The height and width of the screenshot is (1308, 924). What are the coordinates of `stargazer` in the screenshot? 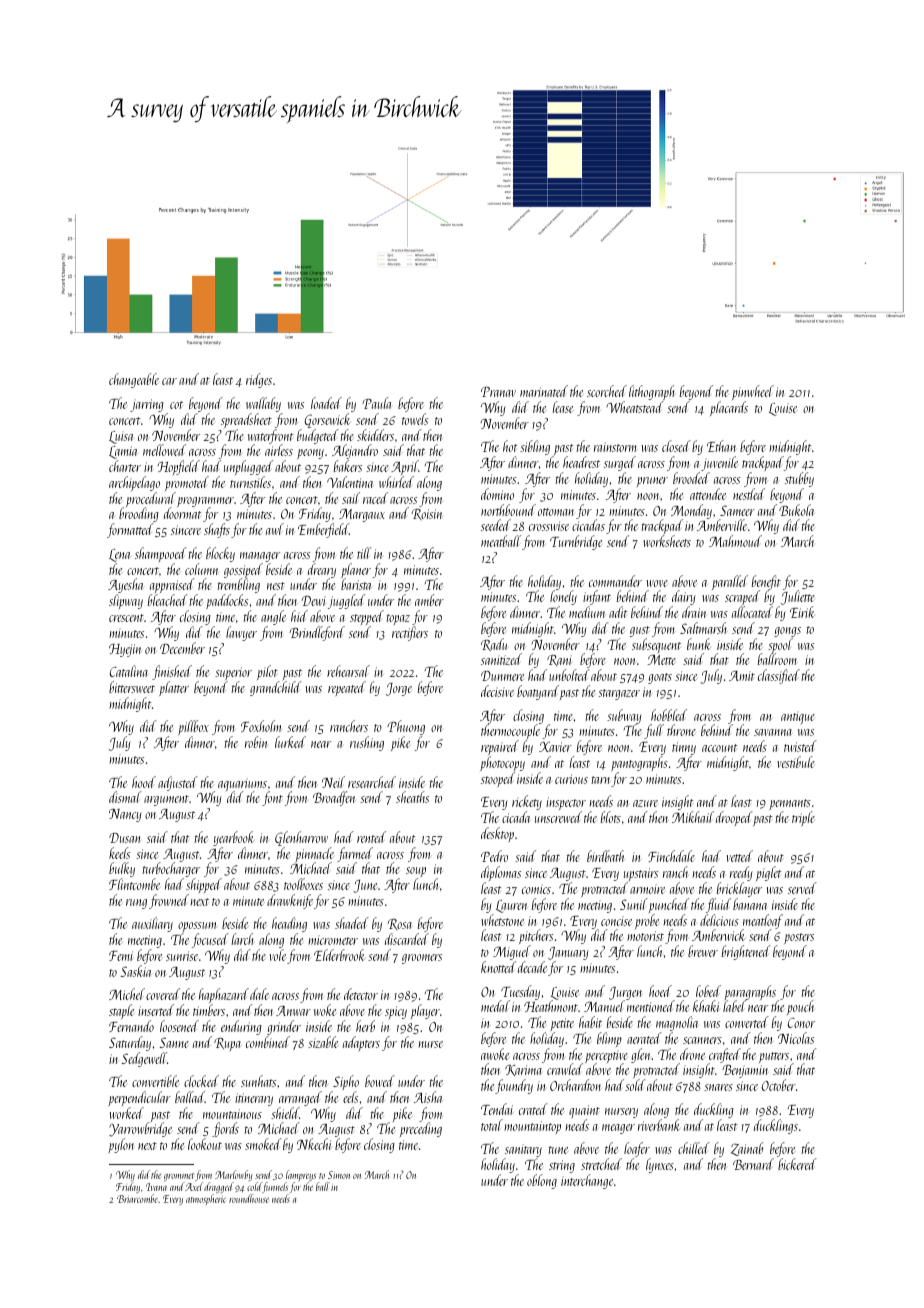 It's located at (619, 694).
